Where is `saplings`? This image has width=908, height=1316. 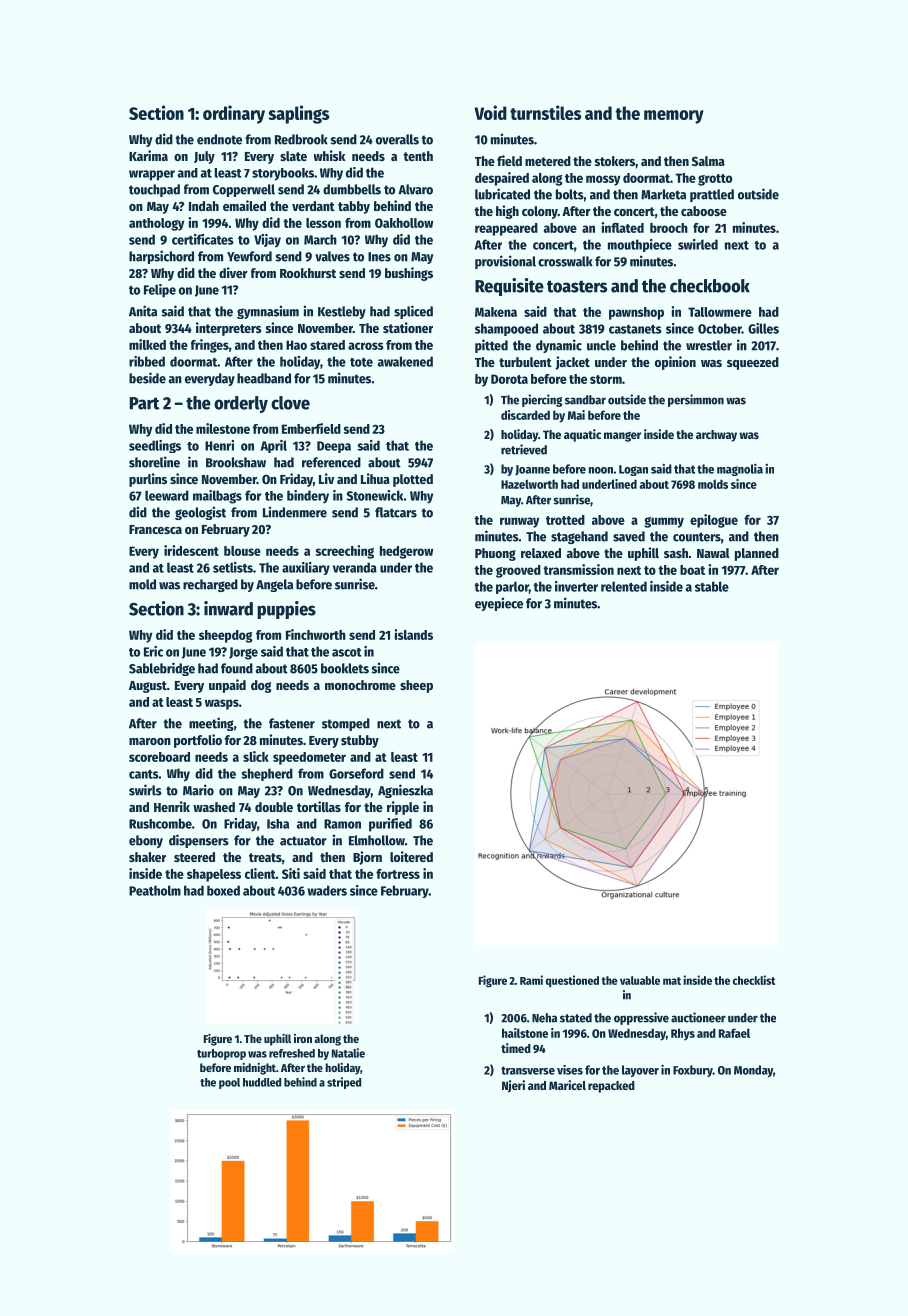
saplings is located at coordinates (298, 114).
